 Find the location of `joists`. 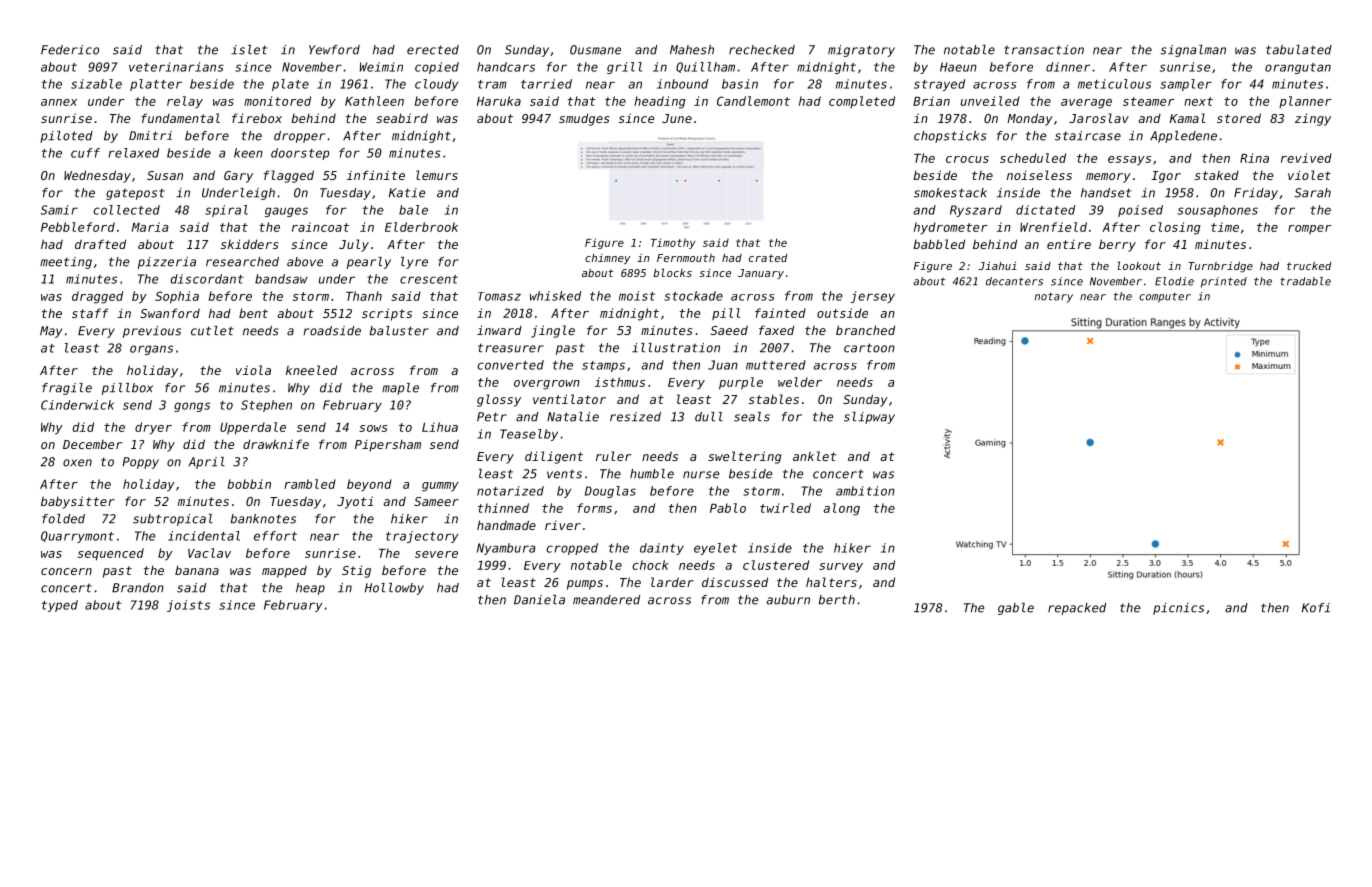

joists is located at coordinates (188, 606).
